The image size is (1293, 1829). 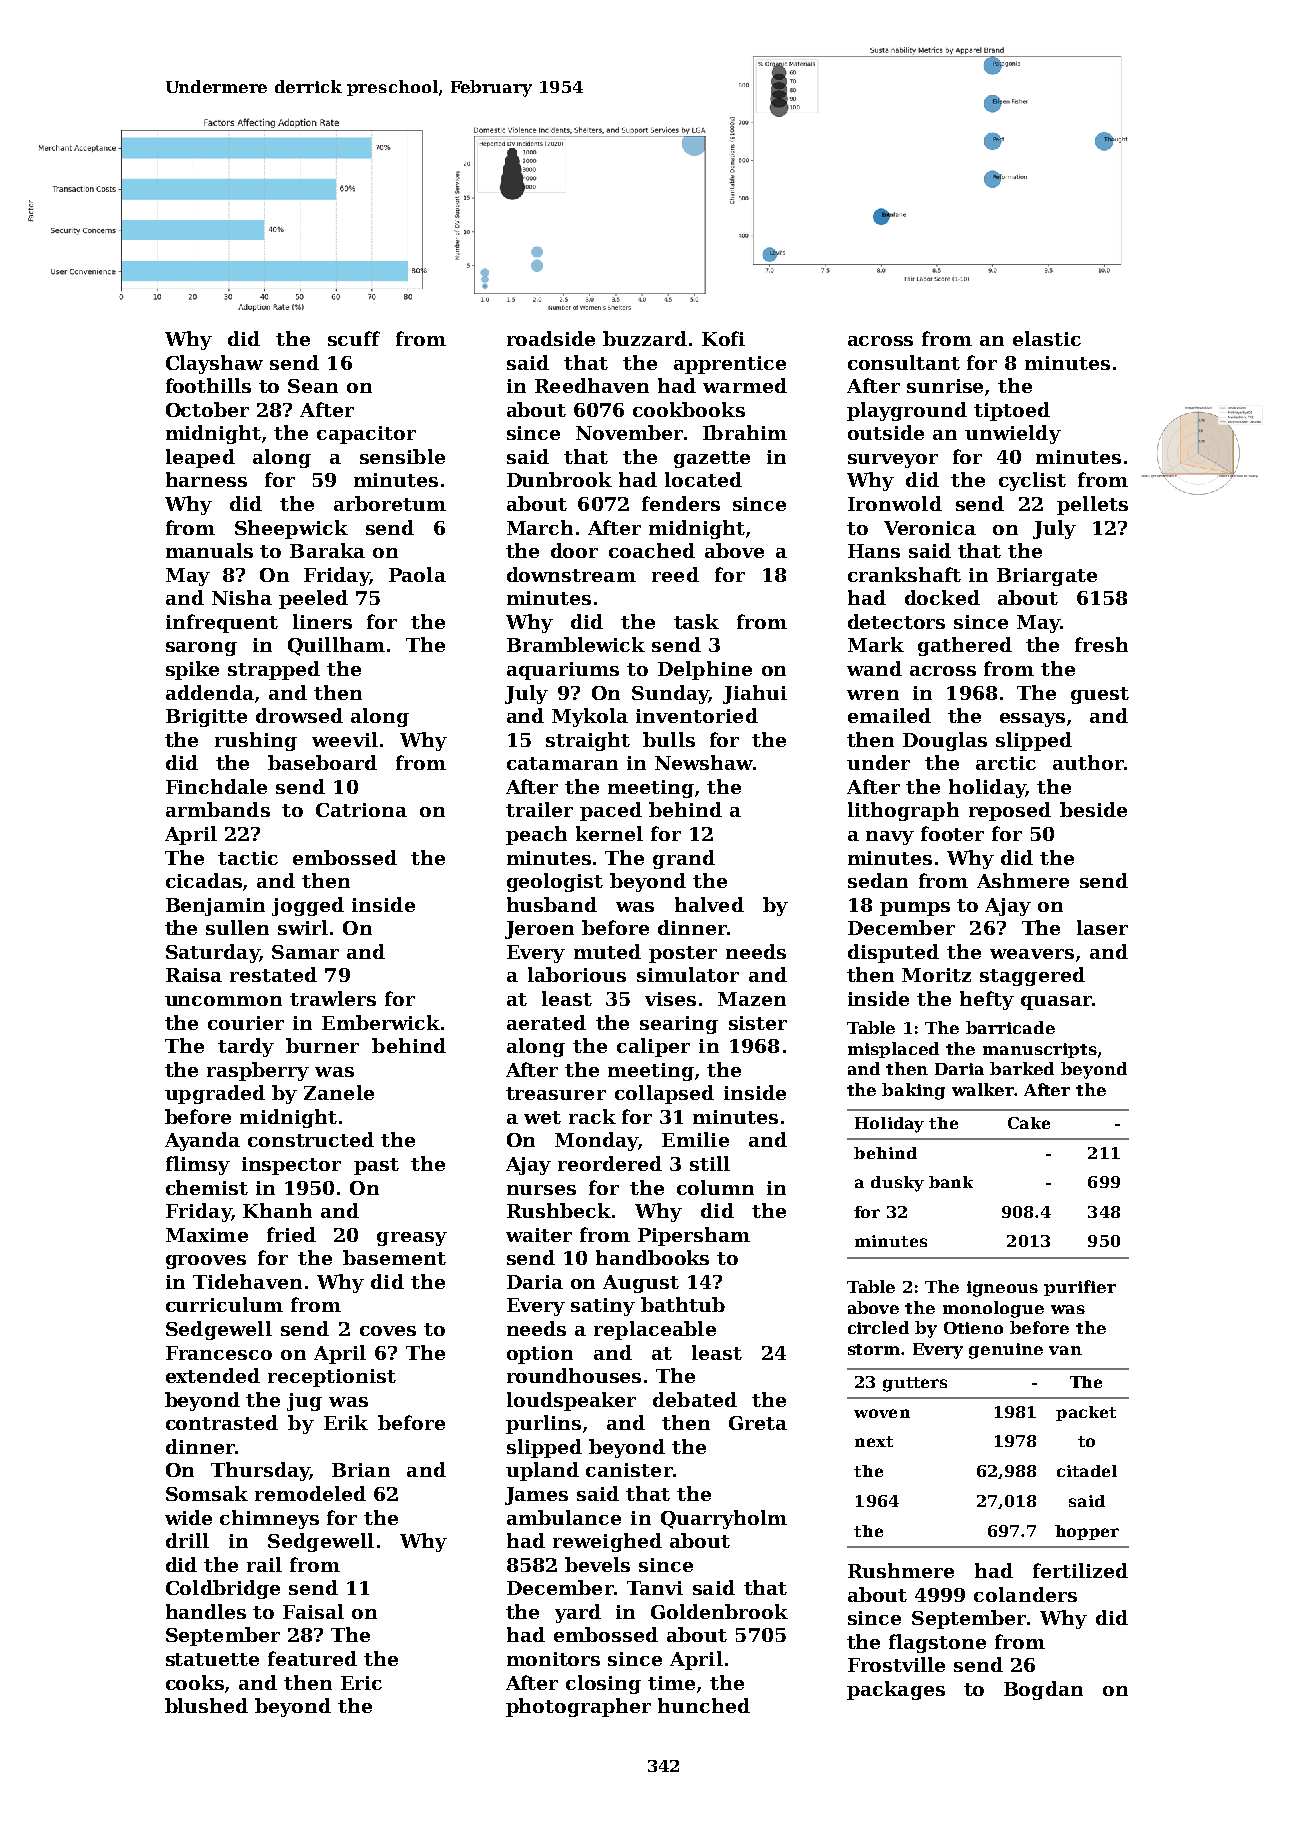 What do you see at coordinates (755, 694) in the page?
I see `Jiahui` at bounding box center [755, 694].
